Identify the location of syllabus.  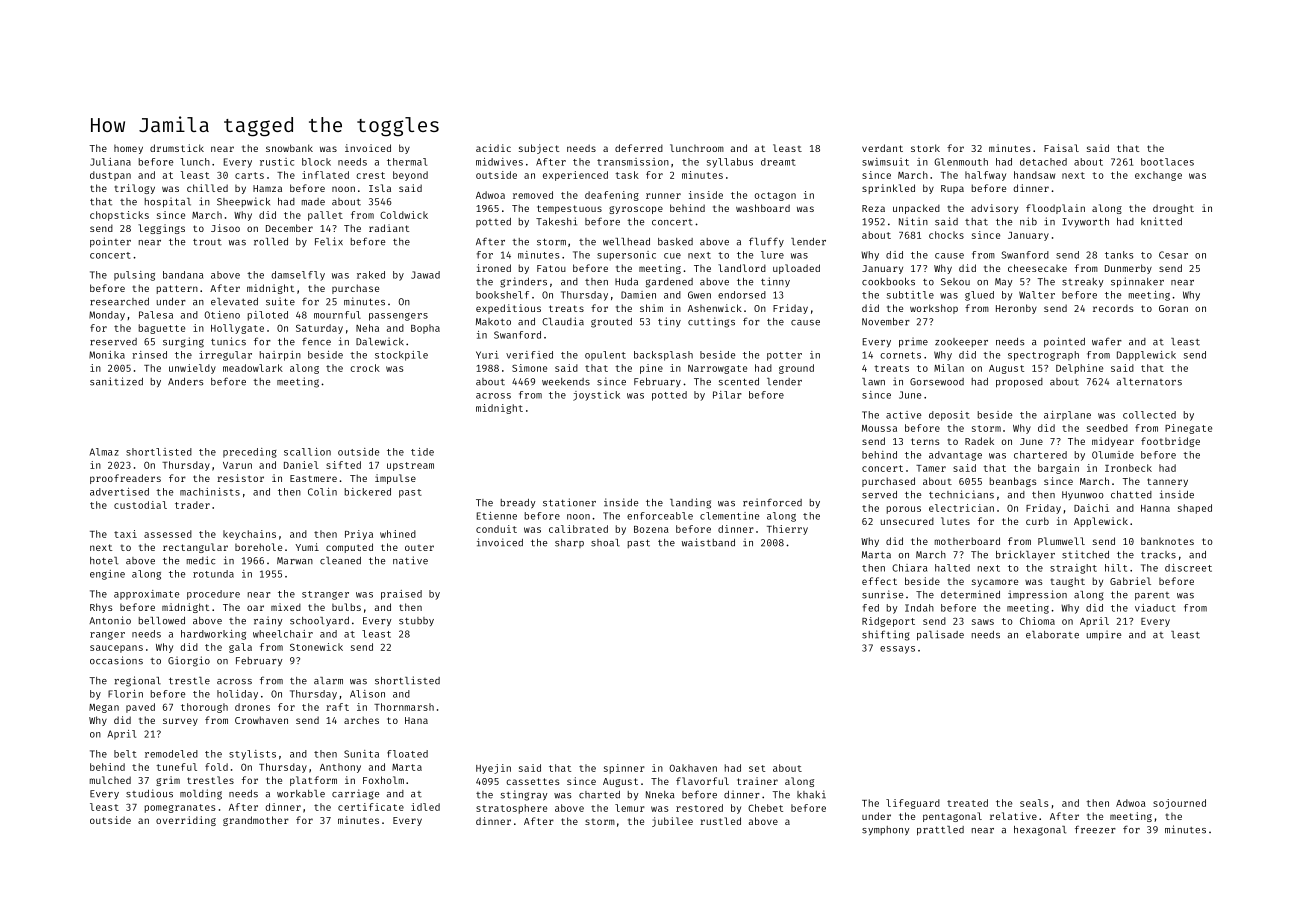
(730, 163).
